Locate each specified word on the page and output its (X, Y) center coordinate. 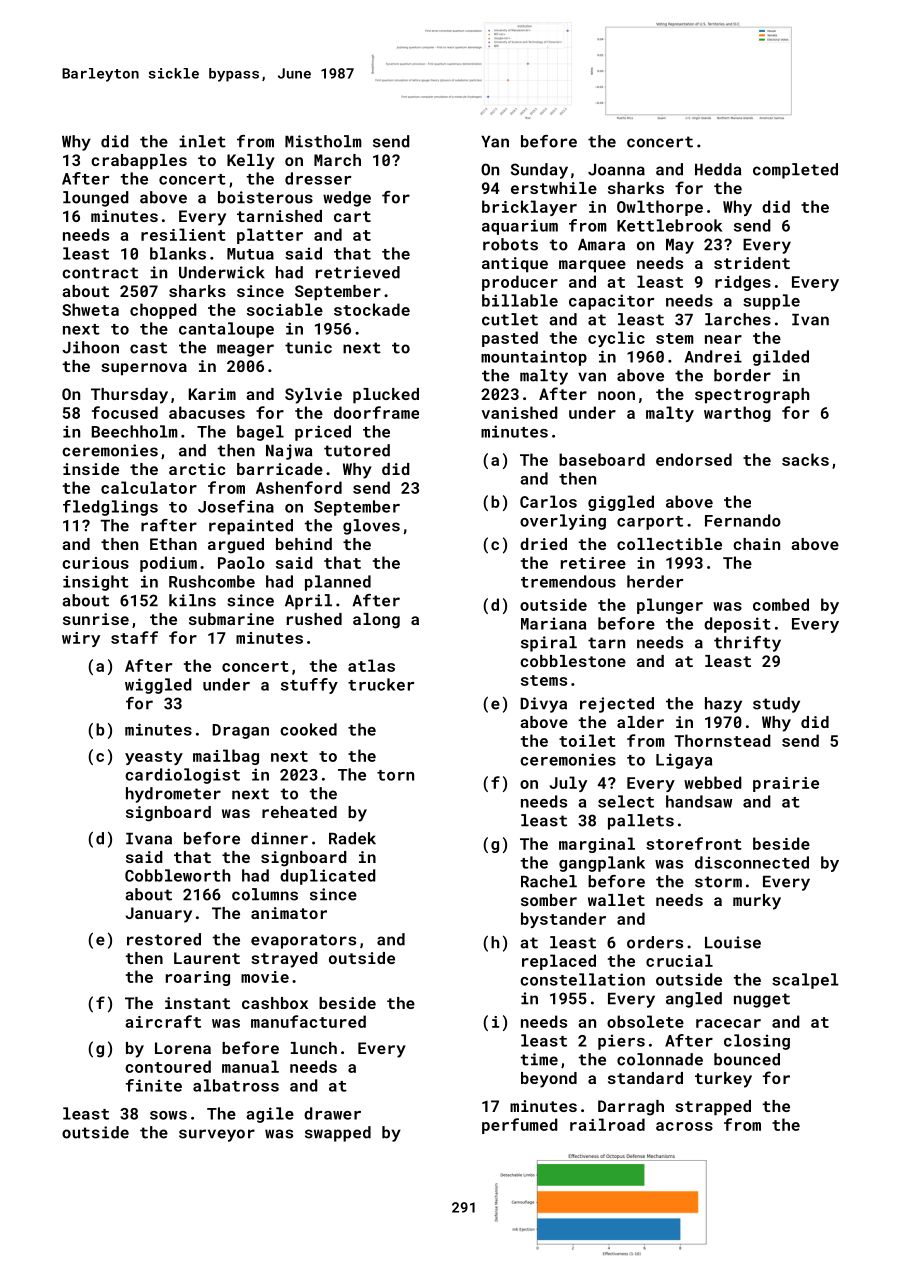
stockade (372, 309)
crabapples (139, 162)
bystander (563, 920)
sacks (805, 459)
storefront (694, 843)
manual (250, 1066)
